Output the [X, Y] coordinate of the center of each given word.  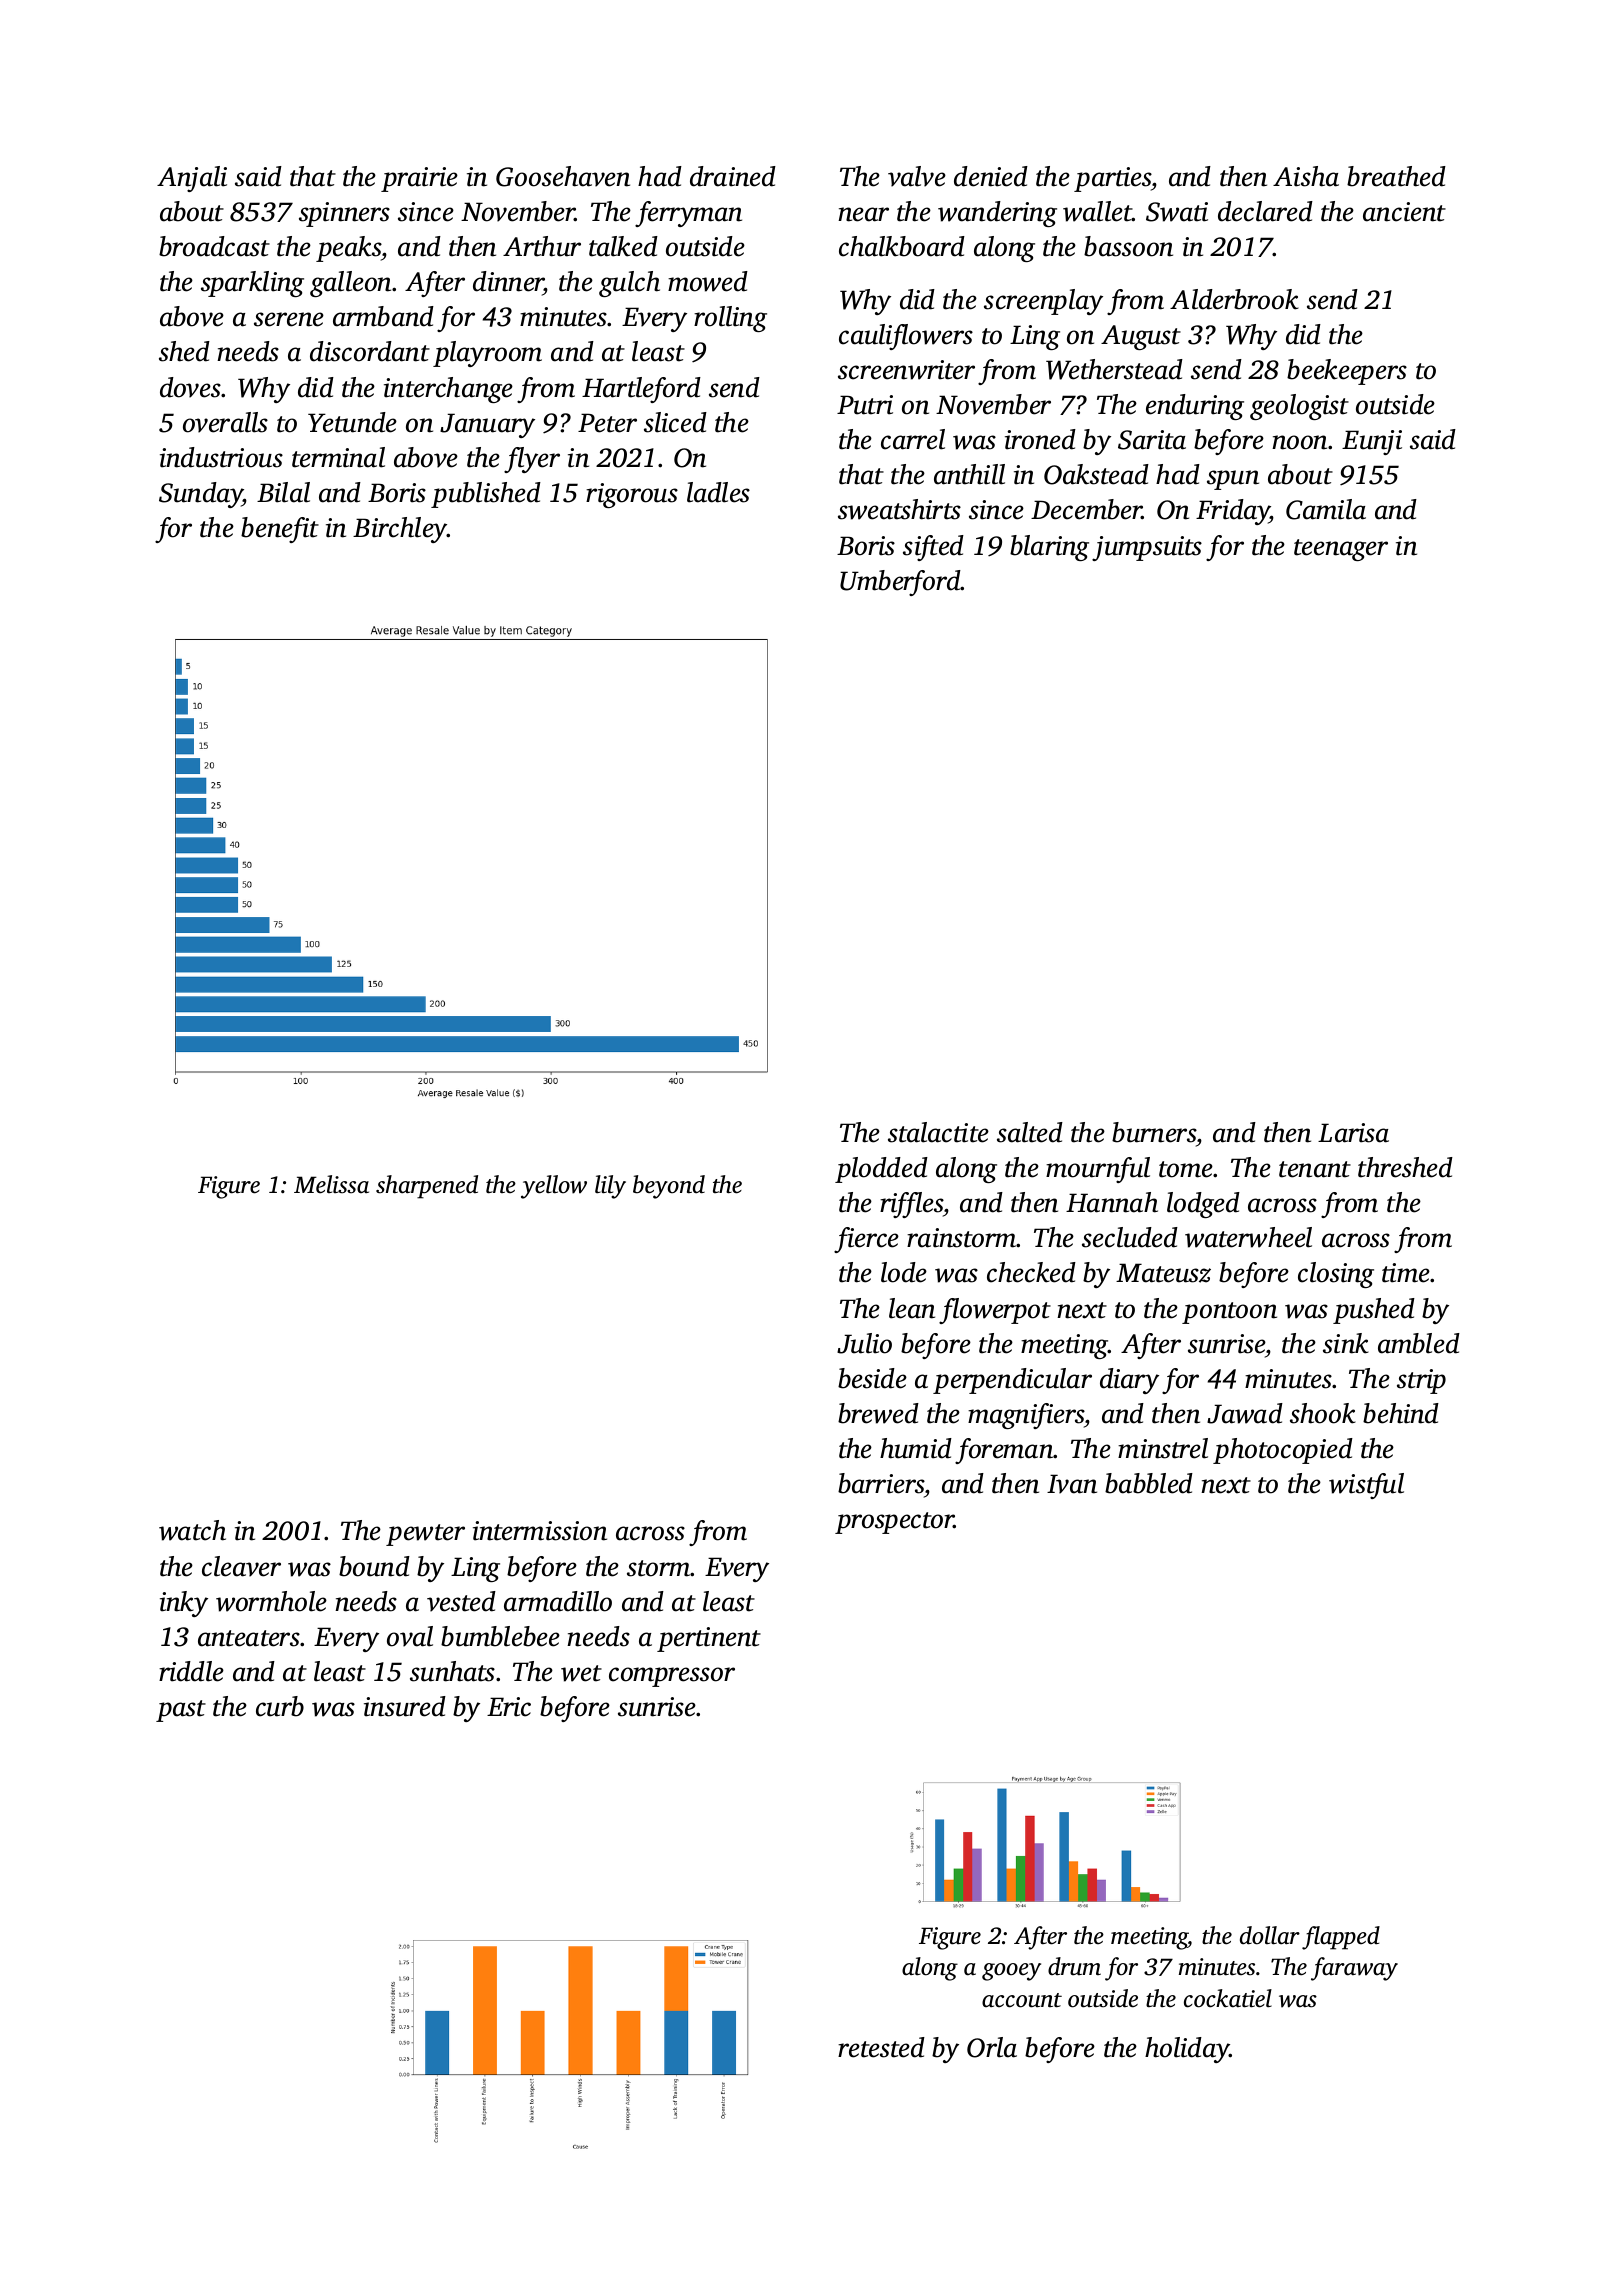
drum [1074, 1966]
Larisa [1353, 1133]
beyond [669, 1187]
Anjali [192, 179]
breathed [1396, 176]
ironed [1040, 439]
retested [881, 2047]
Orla [992, 2047]
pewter [425, 1535]
